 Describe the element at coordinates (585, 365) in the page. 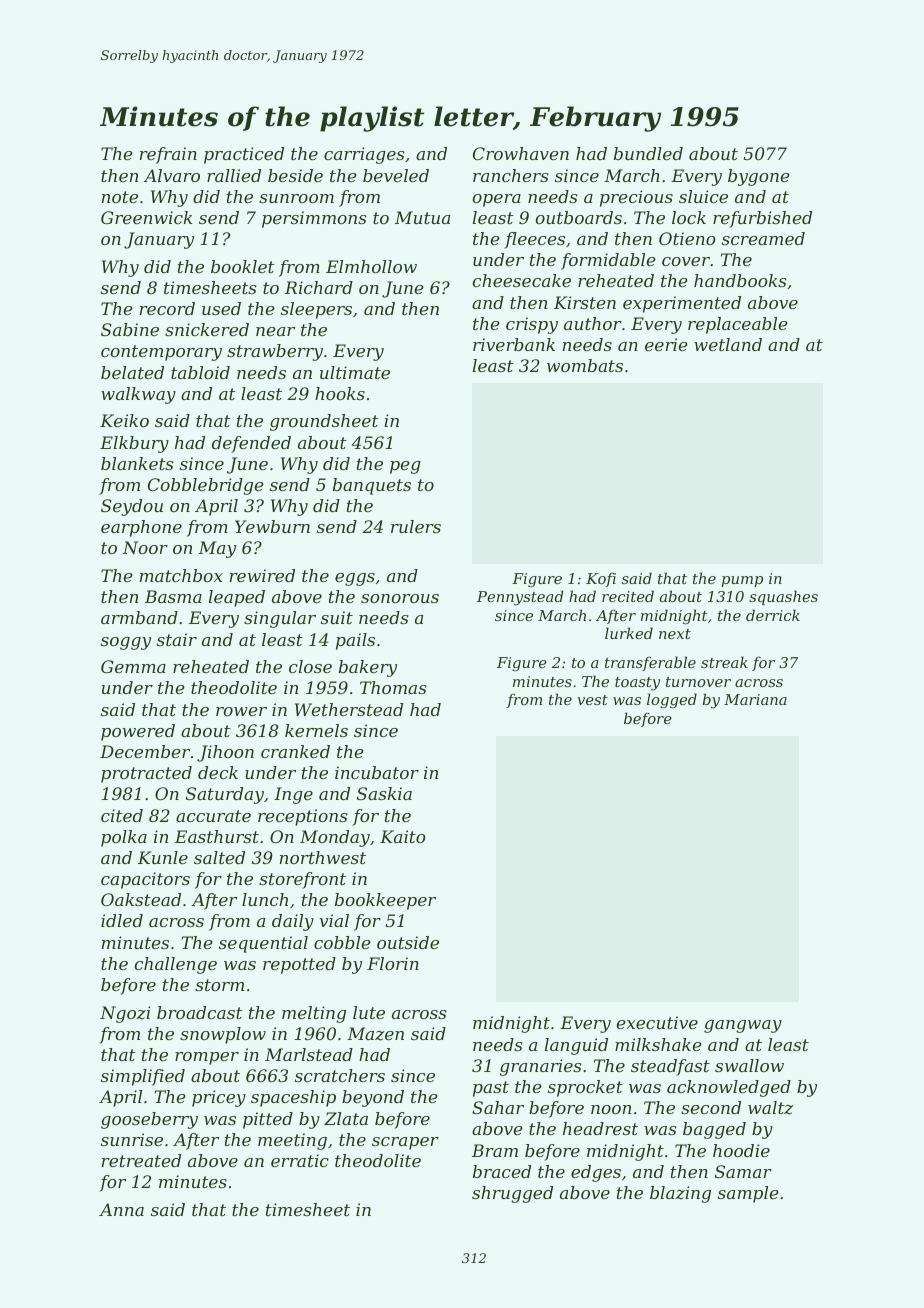

I see `wombats` at that location.
